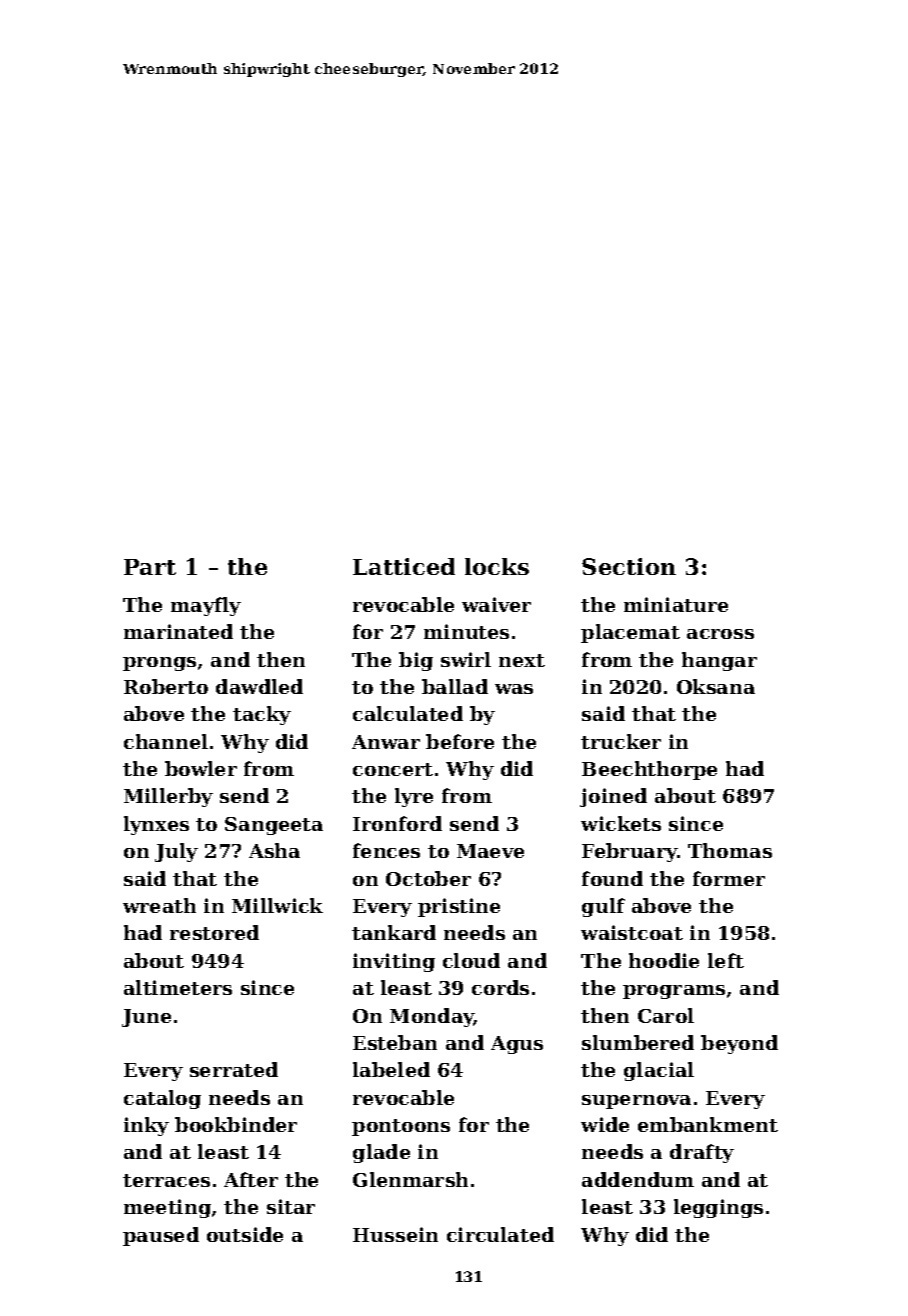  I want to click on Oksana, so click(716, 686).
